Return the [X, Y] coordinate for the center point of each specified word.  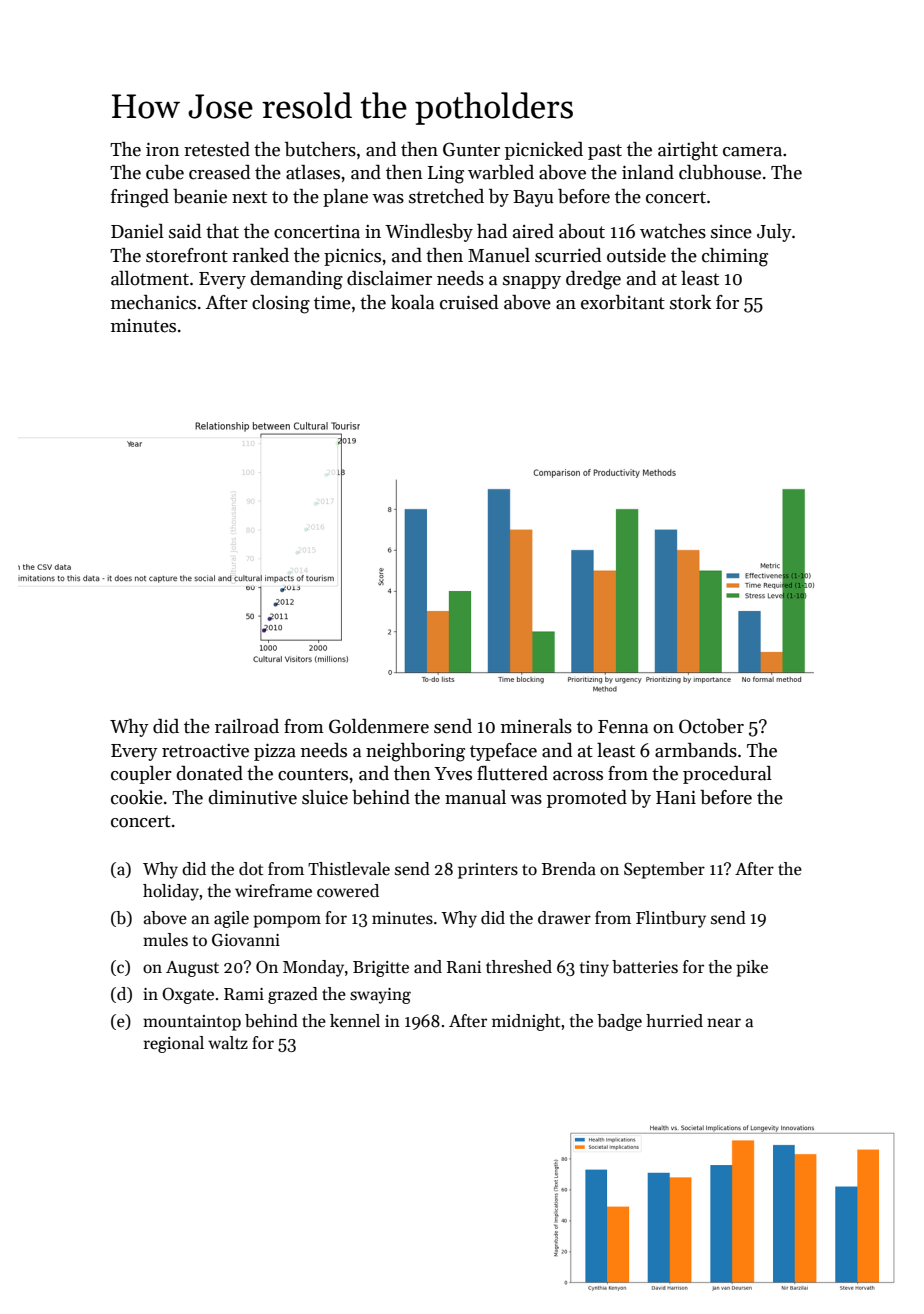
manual [475, 797]
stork [690, 302]
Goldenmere [379, 726]
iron [163, 149]
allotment [150, 278]
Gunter [471, 149]
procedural [727, 775]
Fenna [623, 727]
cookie [137, 797]
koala [412, 302]
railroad [247, 726]
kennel [355, 1021]
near [724, 1023]
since [731, 232]
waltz [228, 1043]
